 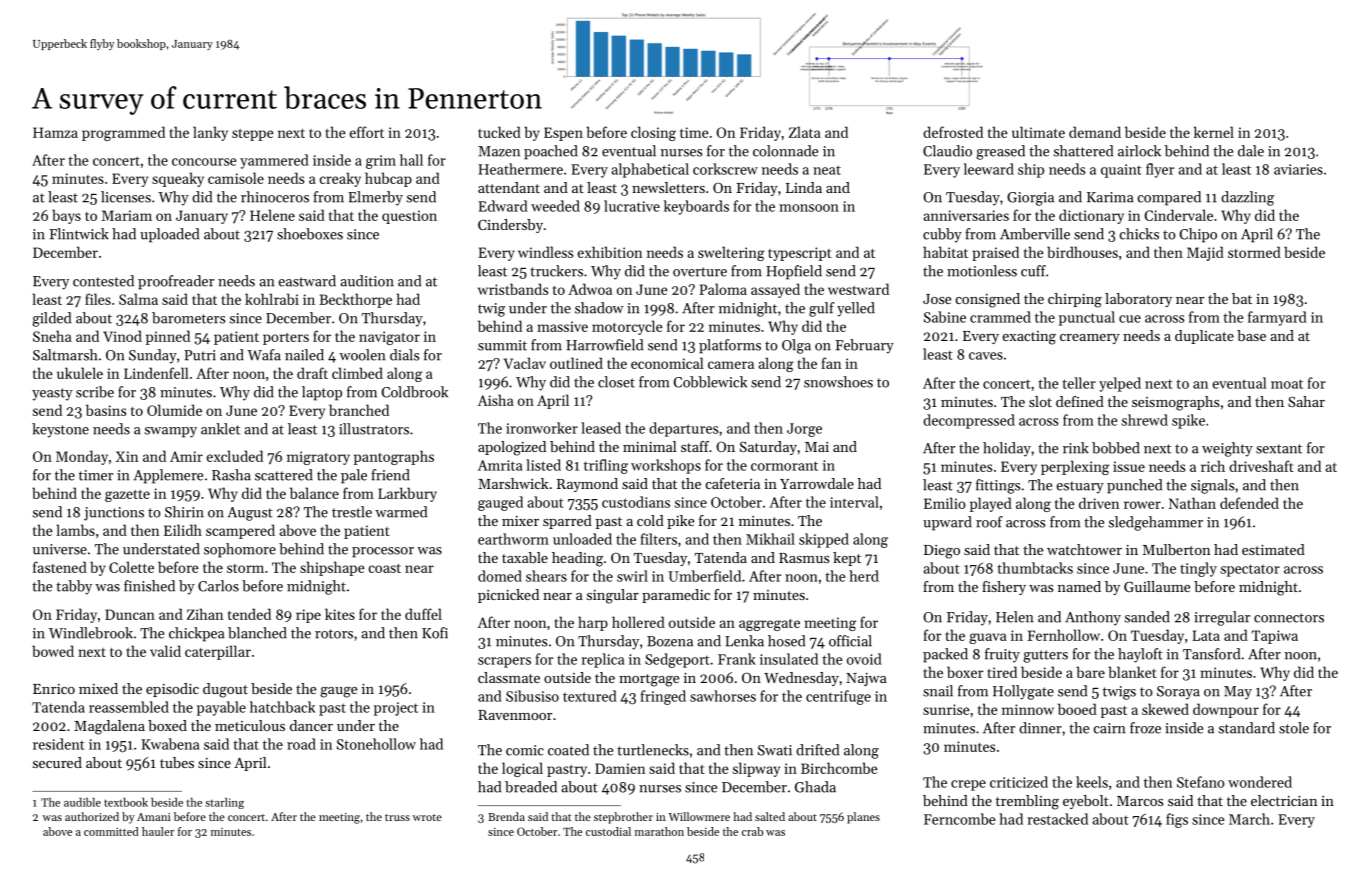 I want to click on Soraya, so click(x=1178, y=693).
